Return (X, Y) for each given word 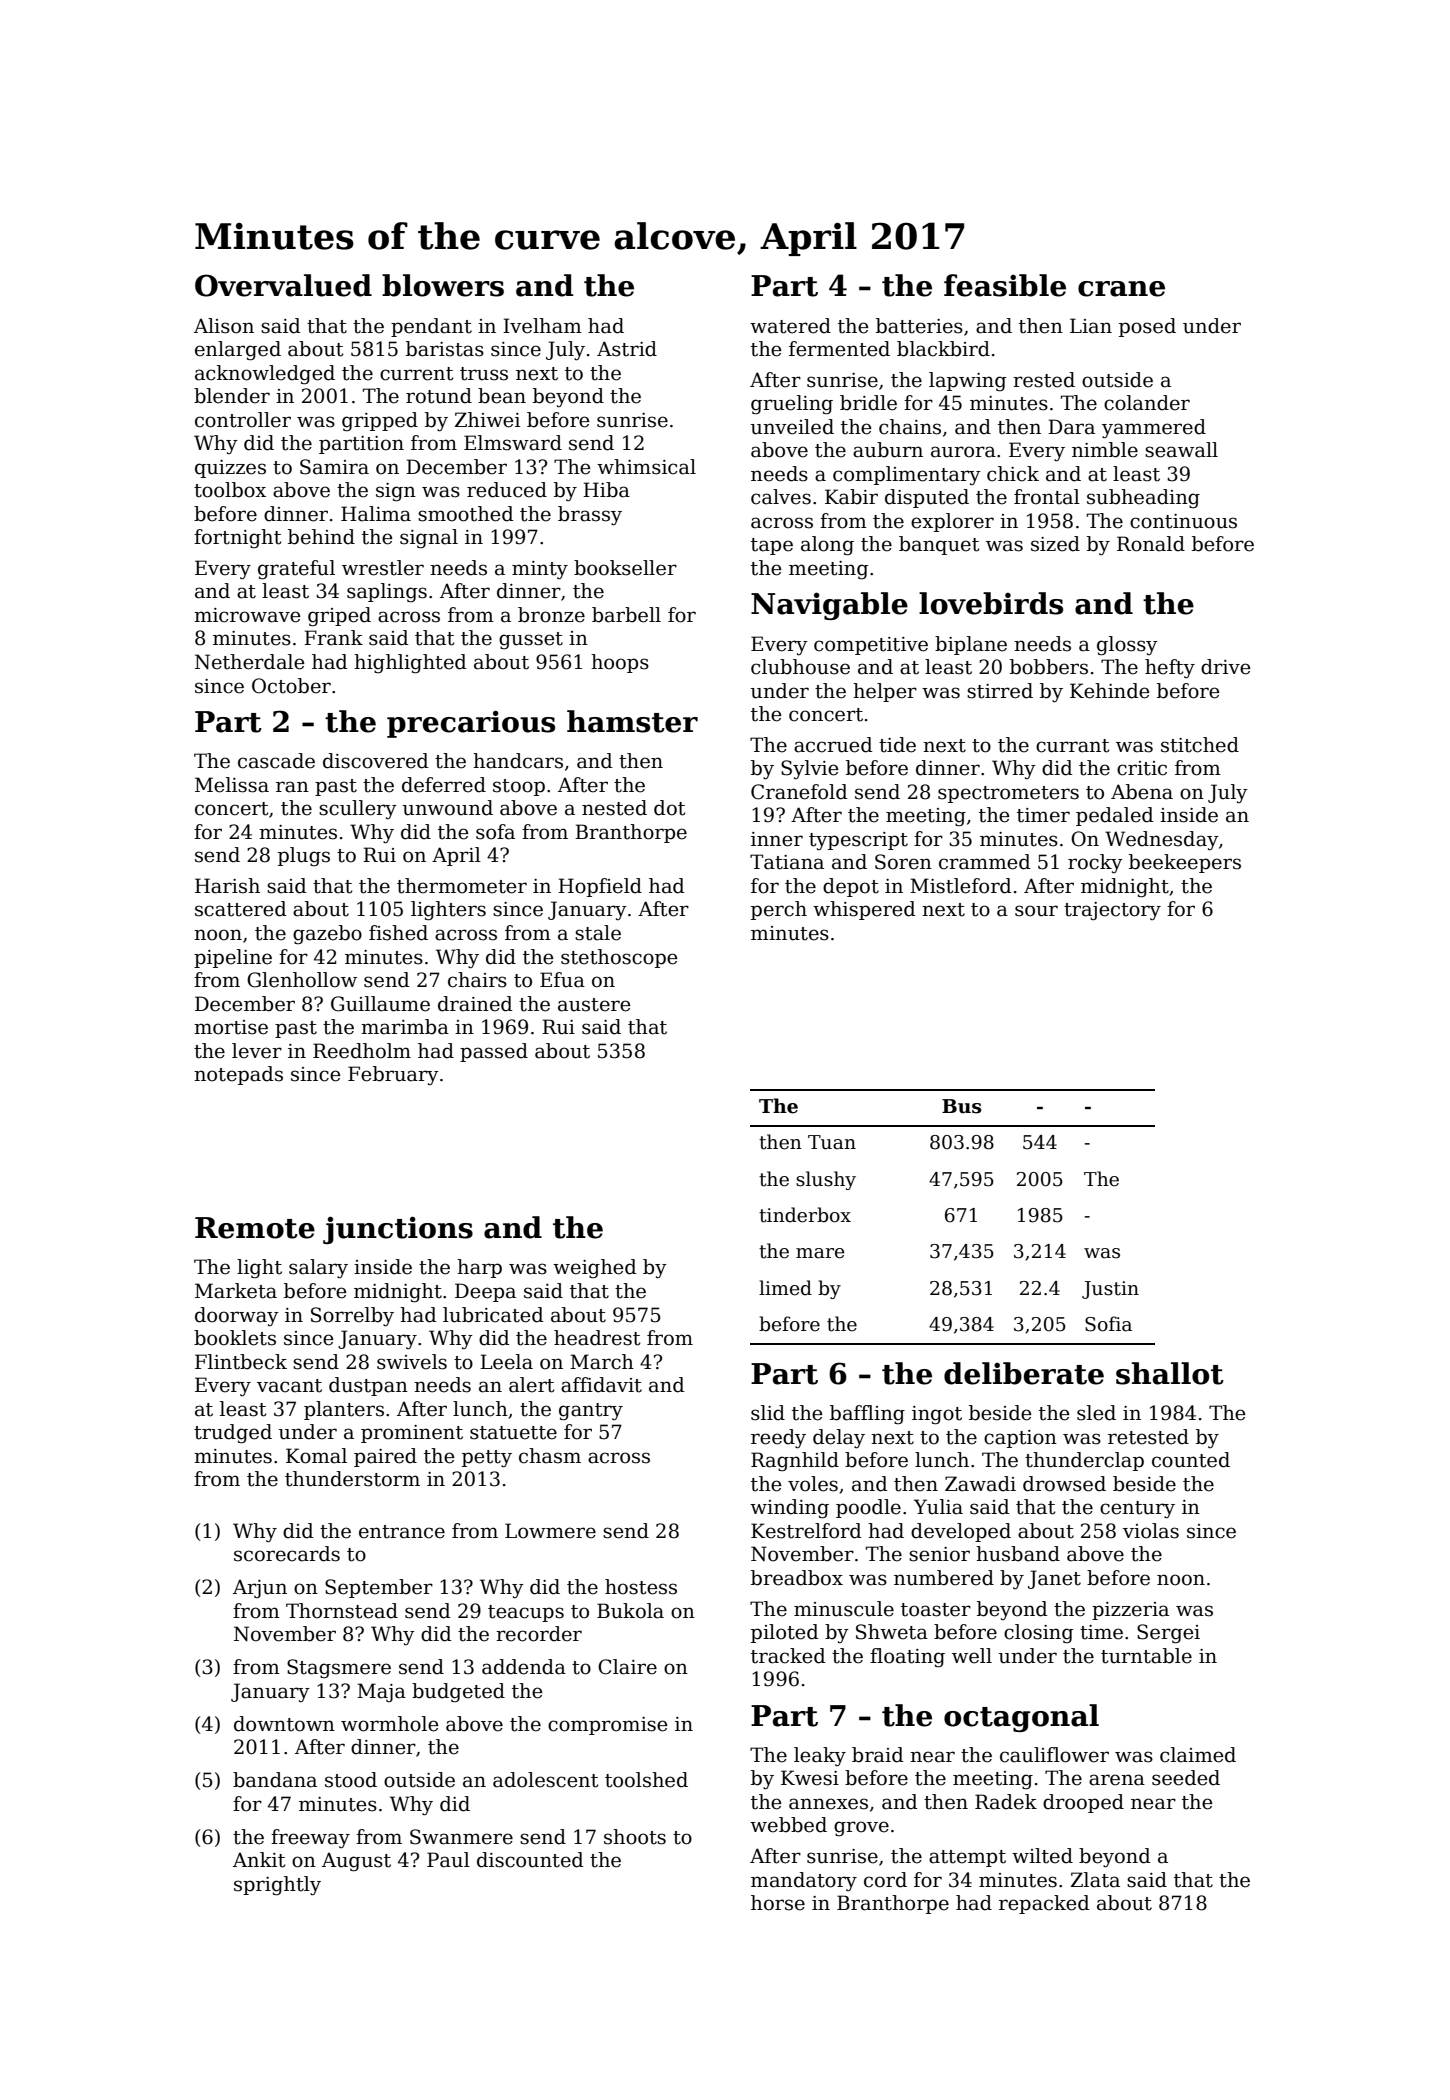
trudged (233, 1434)
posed (1147, 327)
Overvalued (283, 285)
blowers (443, 285)
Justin (1110, 1290)
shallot (1170, 1373)
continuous (1183, 521)
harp (479, 1268)
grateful (296, 570)
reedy (778, 1439)
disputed (927, 498)
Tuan (832, 1142)
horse (778, 1903)
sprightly (277, 1886)
